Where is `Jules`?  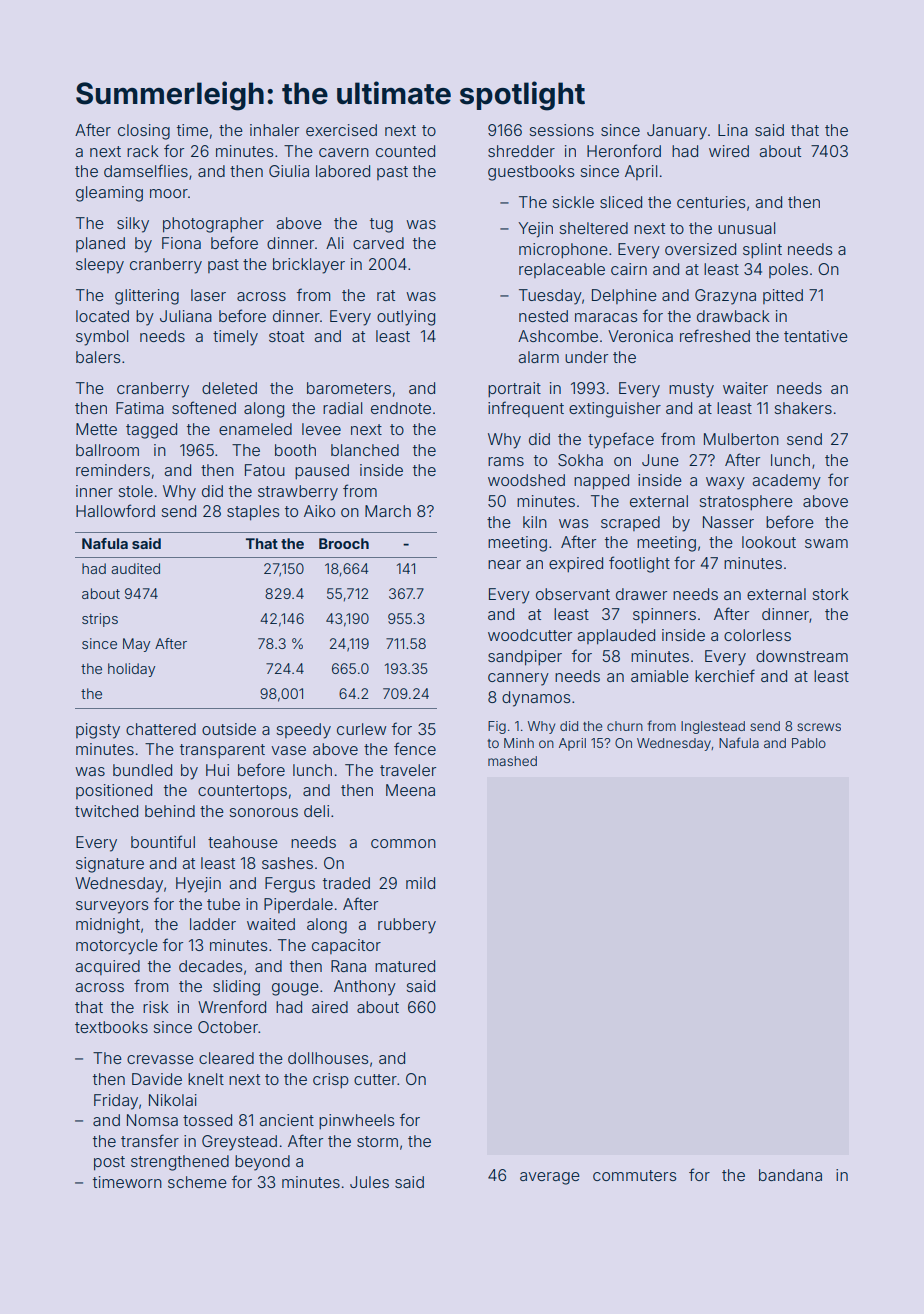 Jules is located at coordinates (369, 1182).
